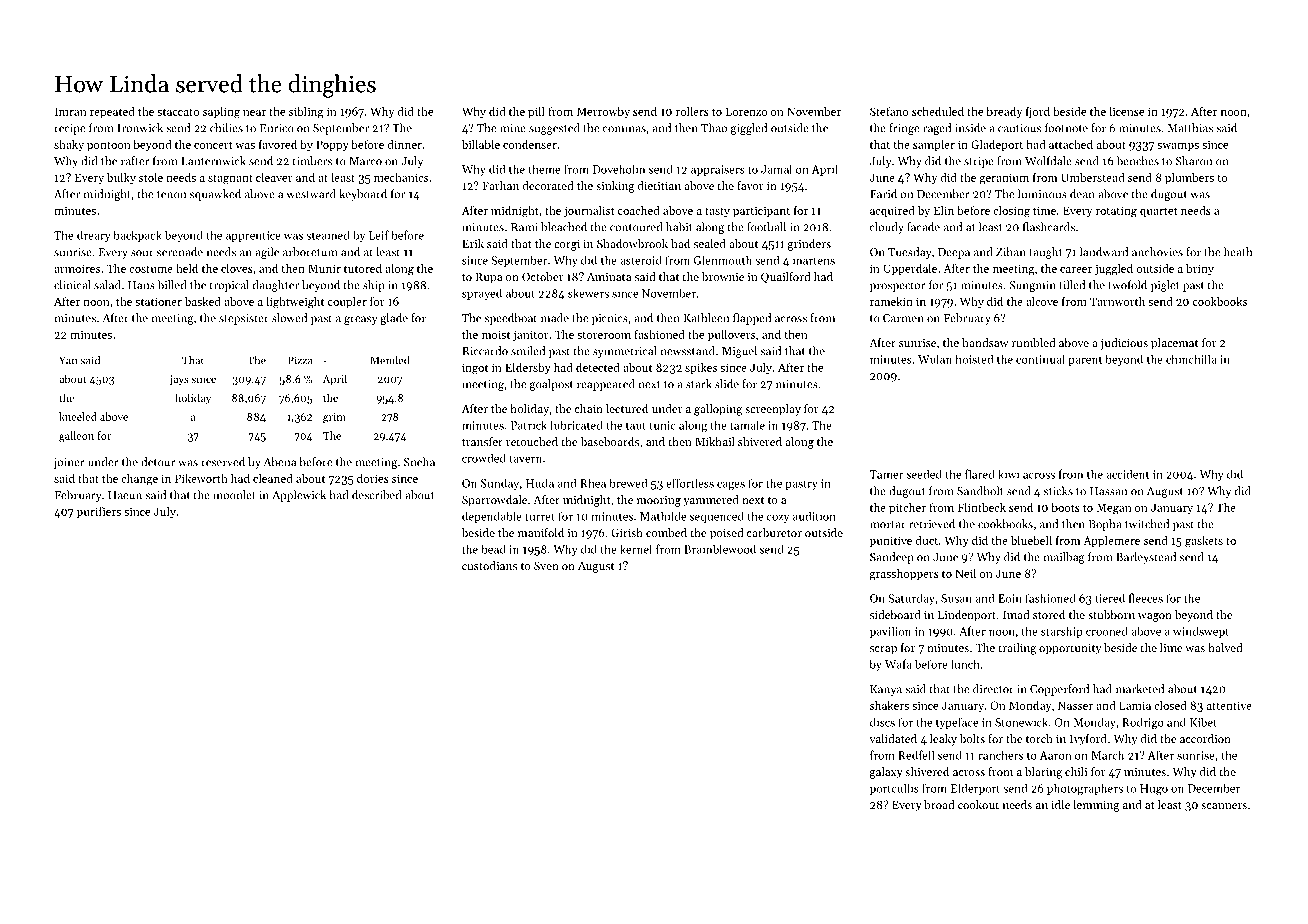  What do you see at coordinates (500, 484) in the document?
I see `Sunday` at bounding box center [500, 484].
